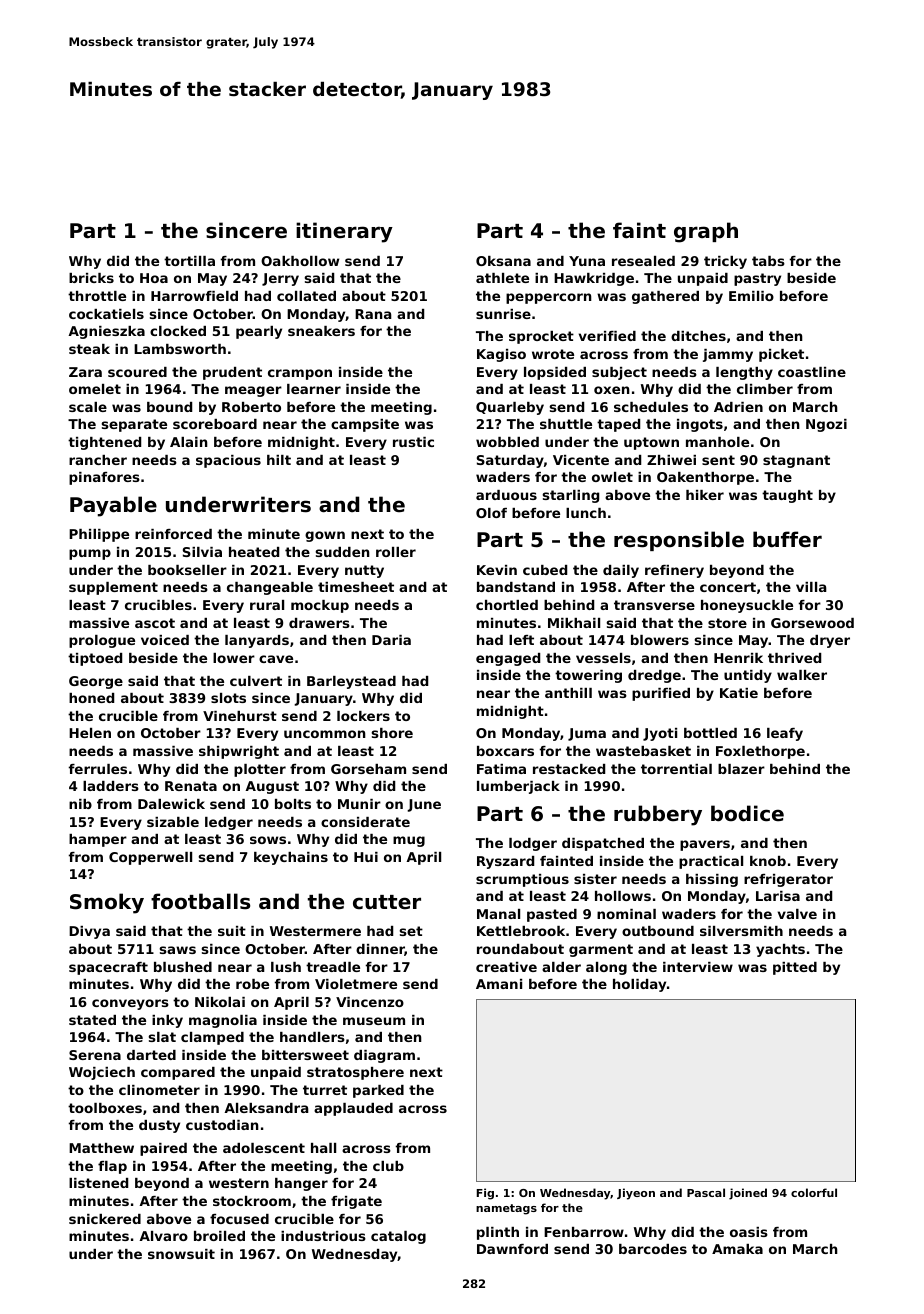 The width and height of the screenshot is (924, 1314). Describe the element at coordinates (787, 539) in the screenshot. I see `buffer` at that location.
